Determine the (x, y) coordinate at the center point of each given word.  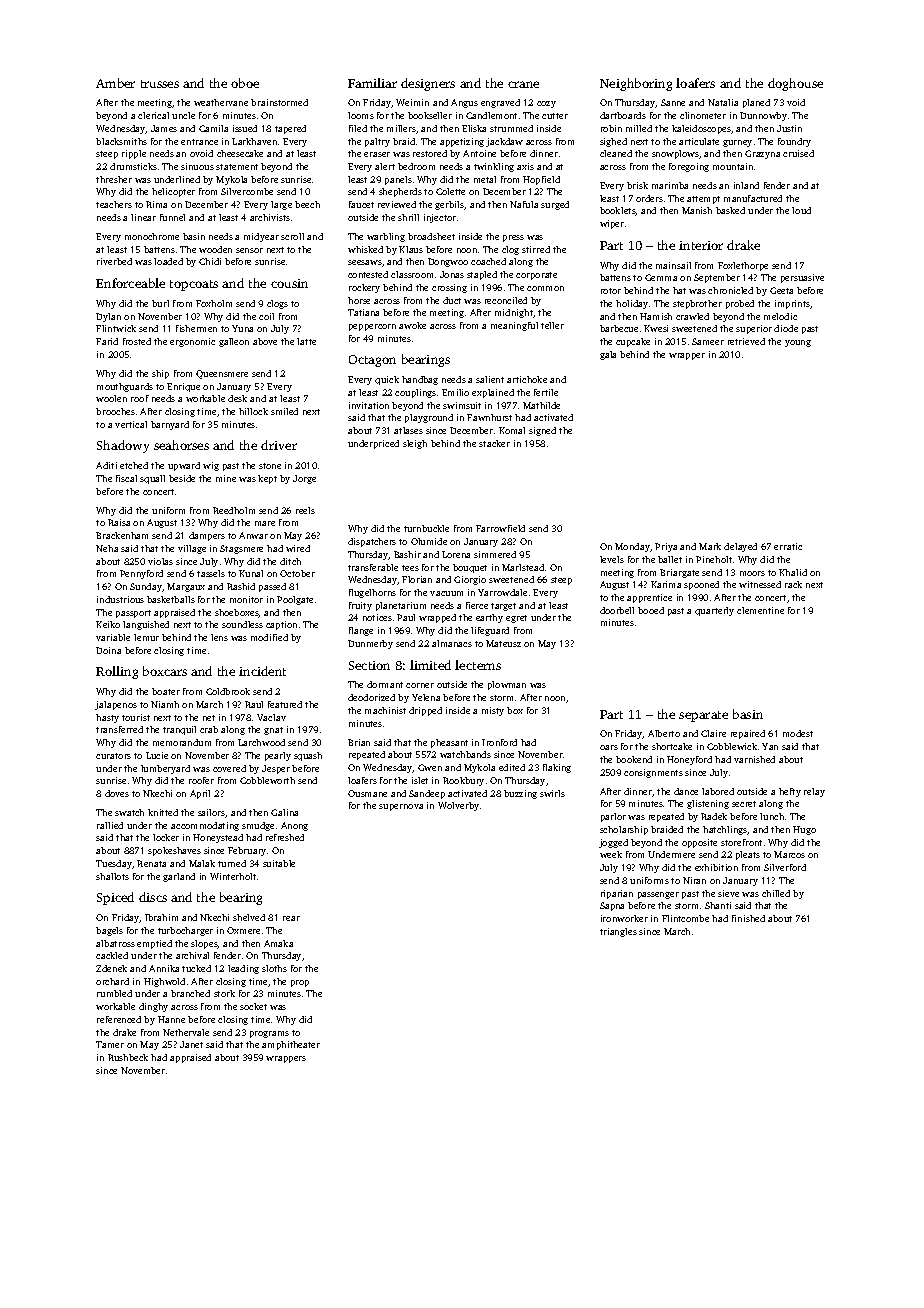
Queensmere (222, 374)
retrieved (746, 341)
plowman (507, 685)
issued (245, 128)
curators (113, 756)
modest (798, 733)
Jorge (304, 479)
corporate (536, 276)
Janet (191, 1044)
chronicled (730, 290)
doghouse (795, 84)
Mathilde (541, 405)
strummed (511, 128)
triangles (618, 932)
